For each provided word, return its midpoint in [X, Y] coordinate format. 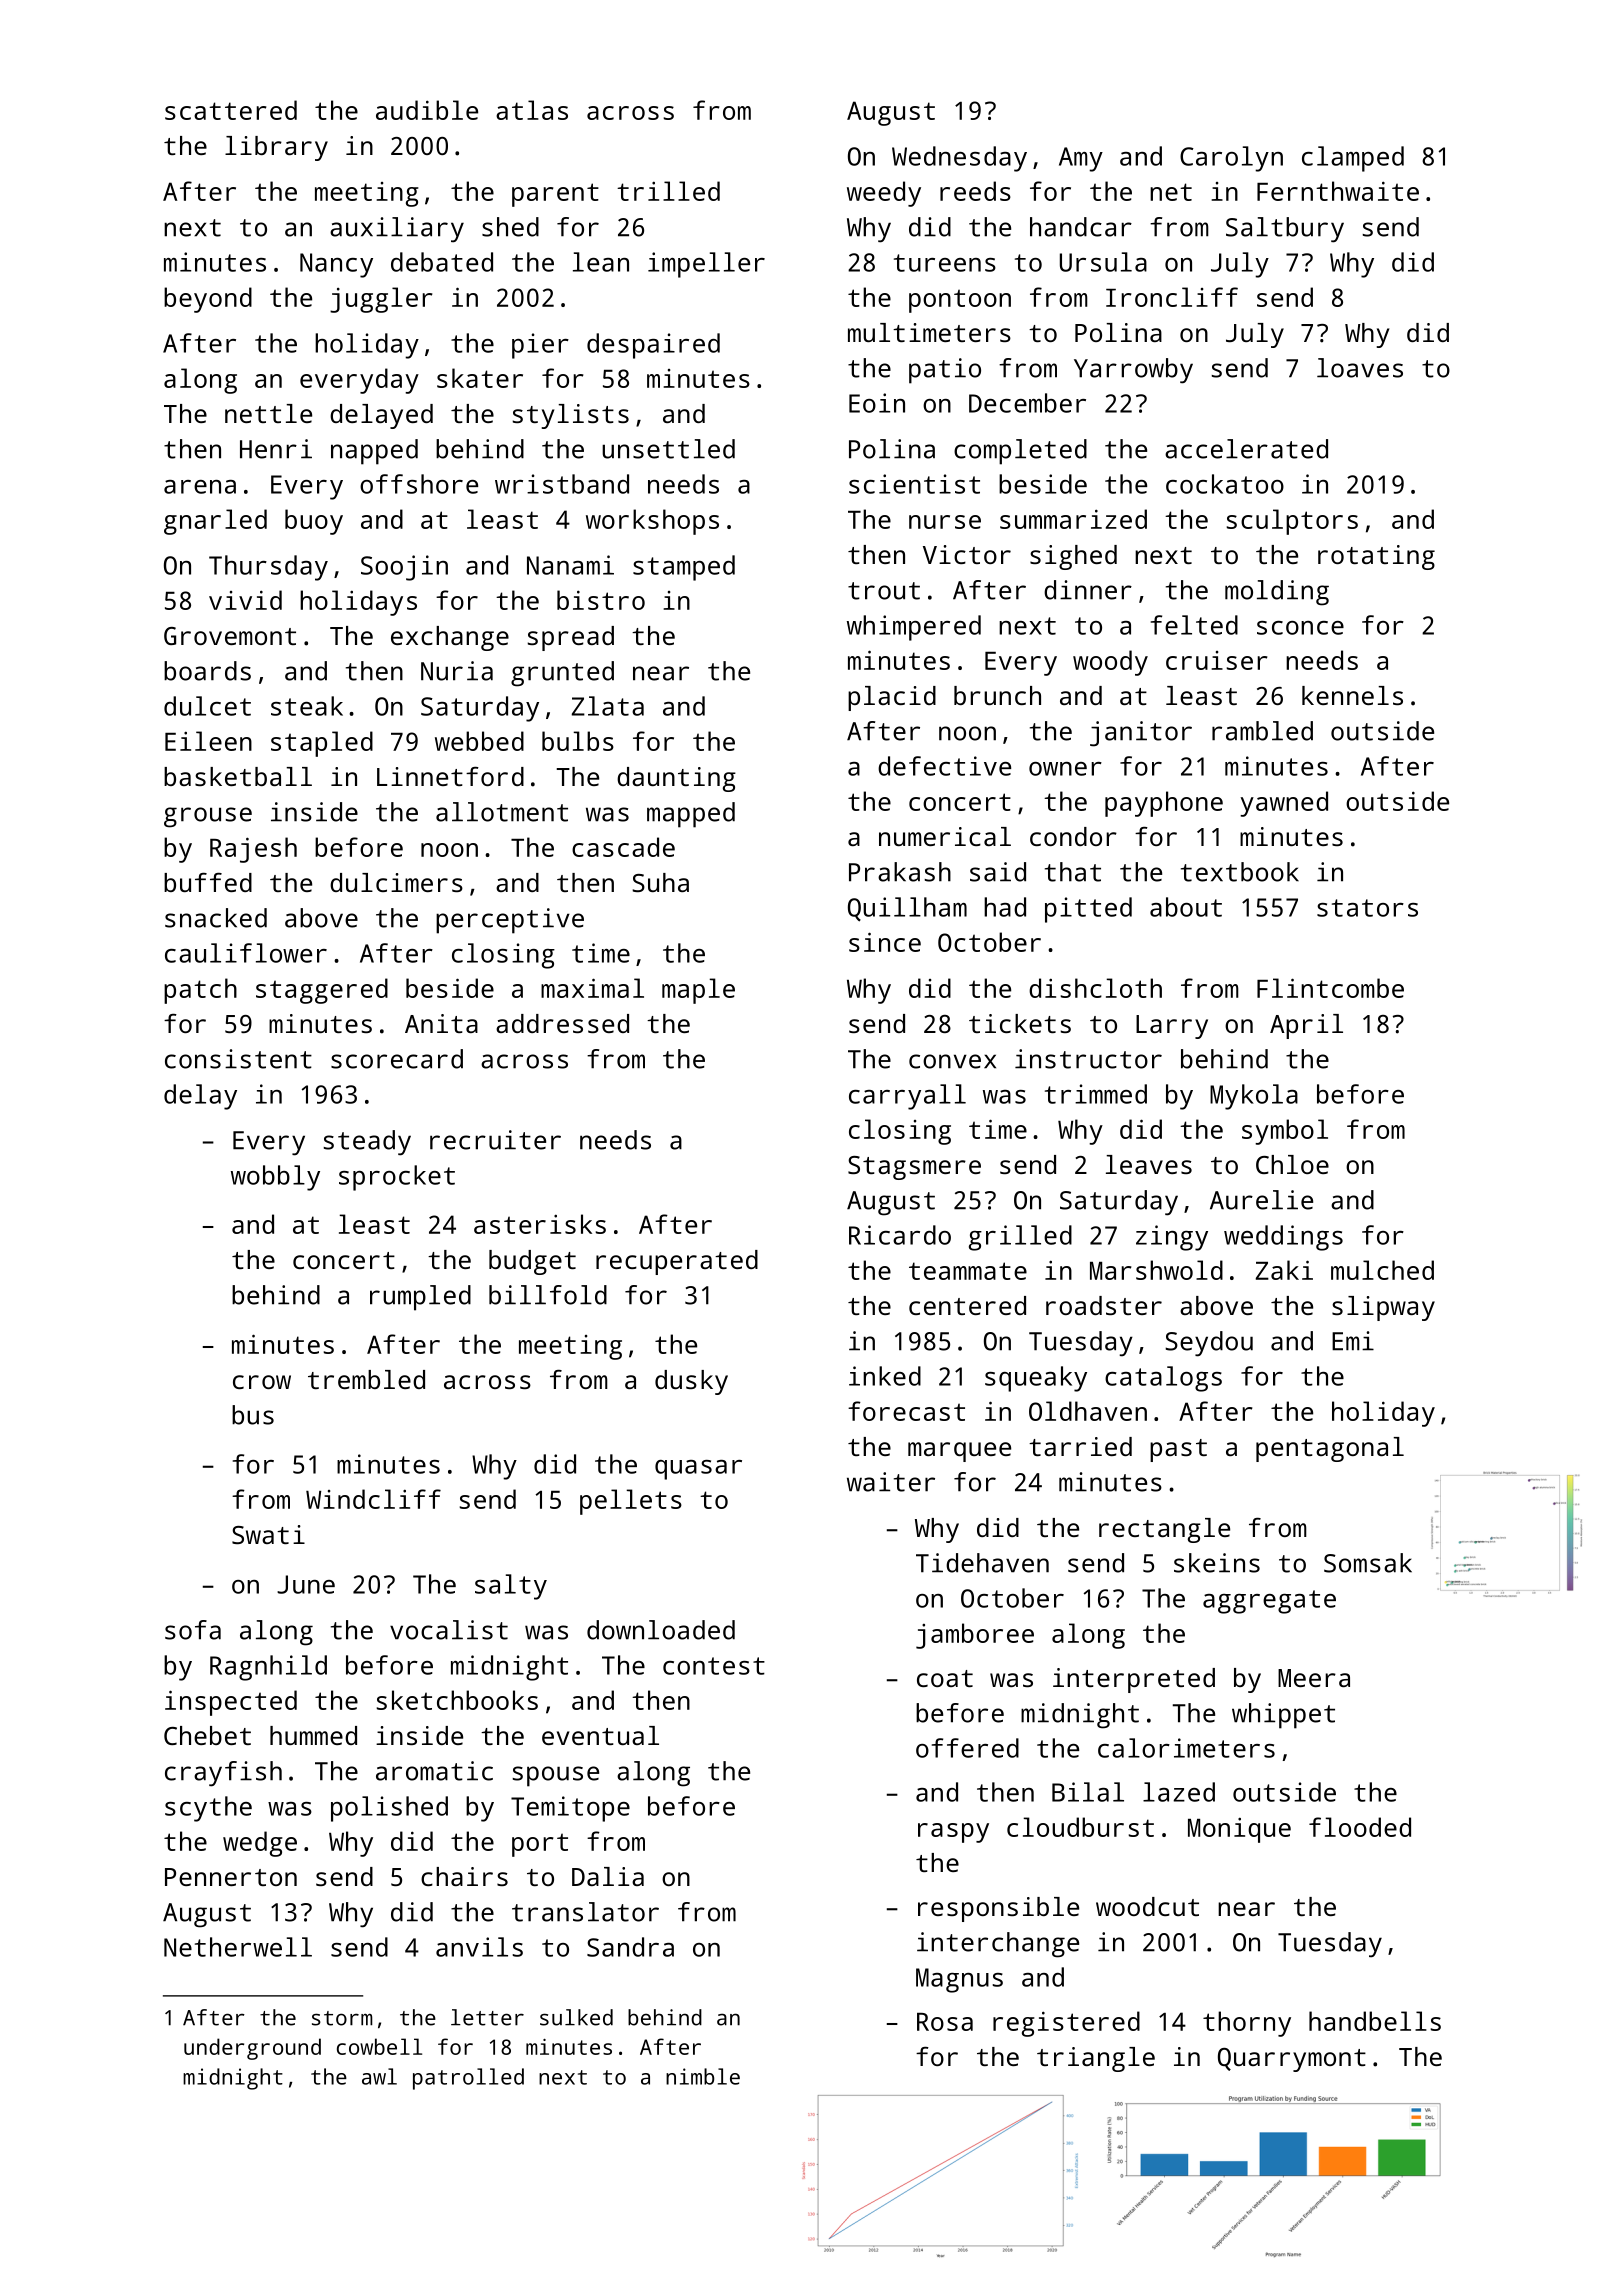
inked [885, 1376]
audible [427, 110]
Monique [1239, 1830]
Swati [268, 1534]
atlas [532, 110]
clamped [1353, 159]
